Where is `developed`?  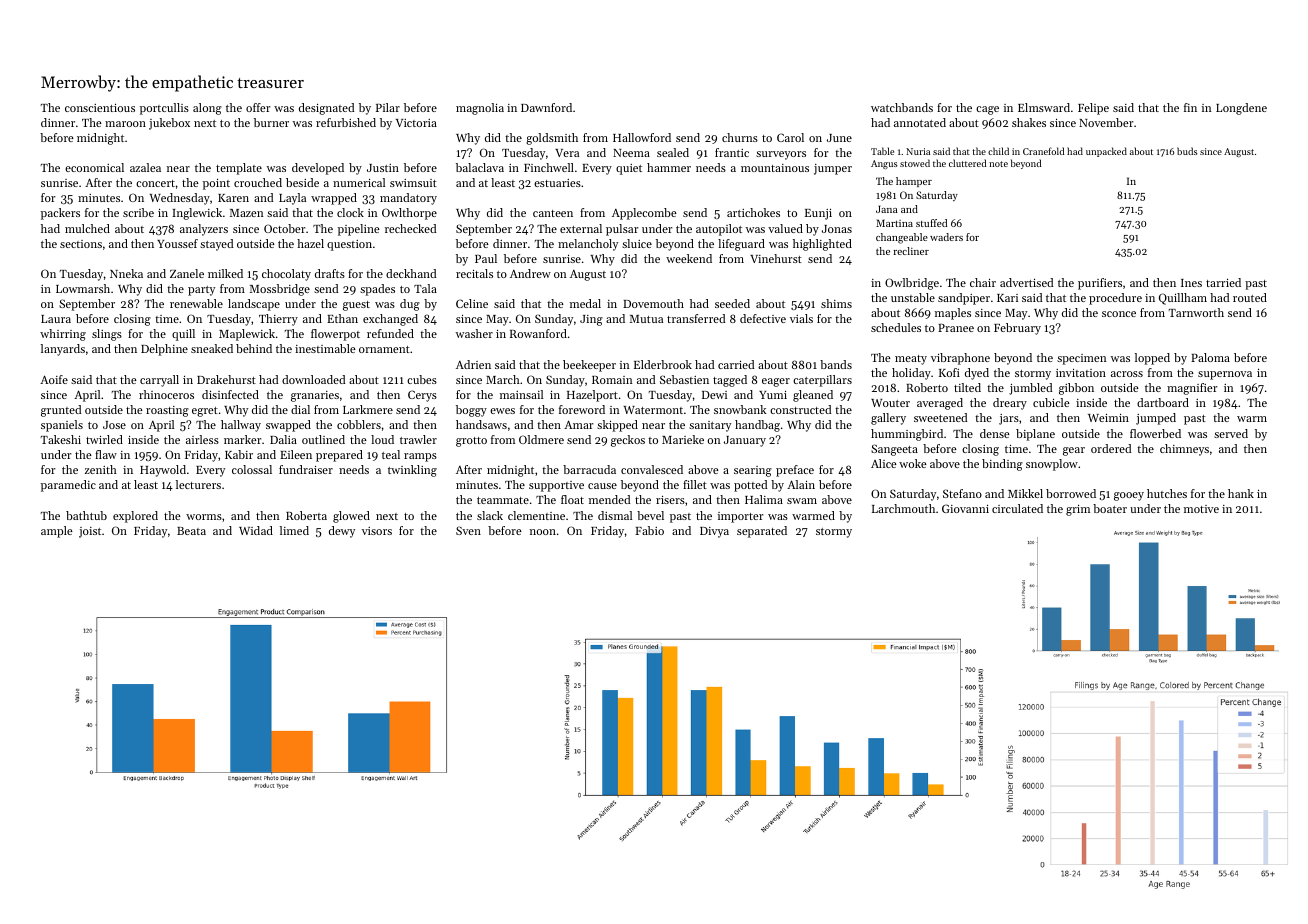
developed is located at coordinates (318, 169).
